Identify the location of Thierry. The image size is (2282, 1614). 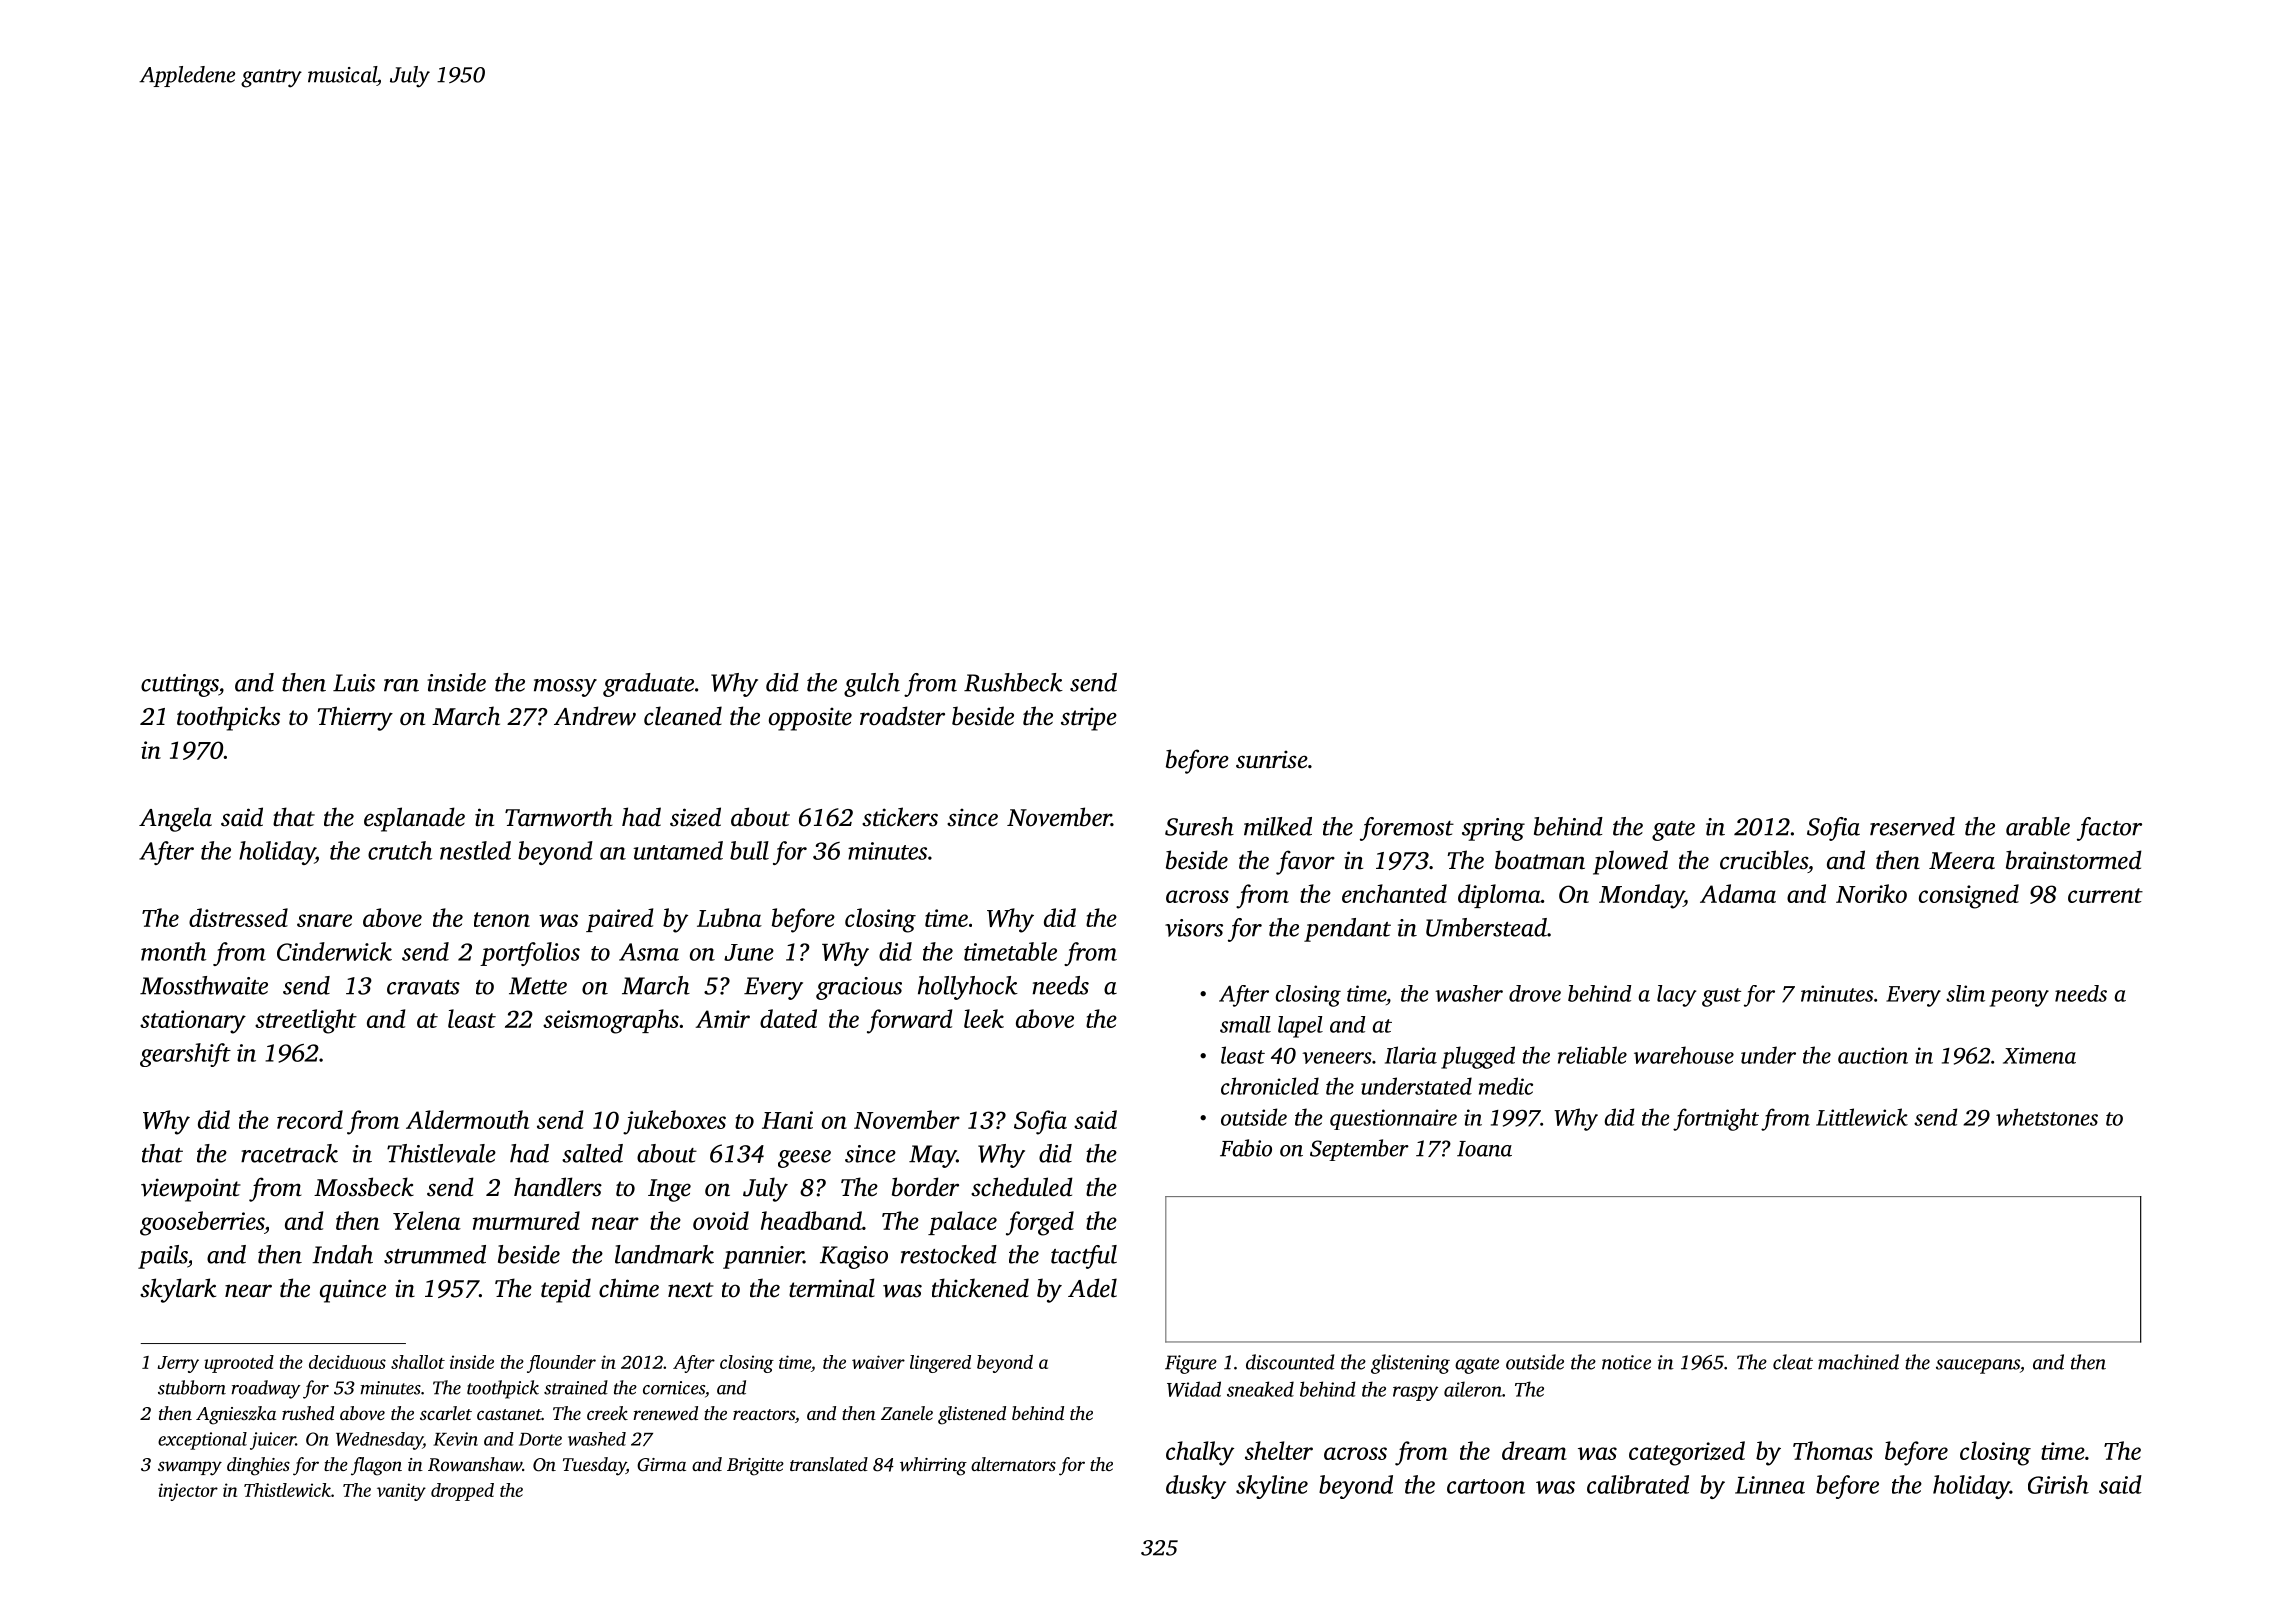
(355, 718).
